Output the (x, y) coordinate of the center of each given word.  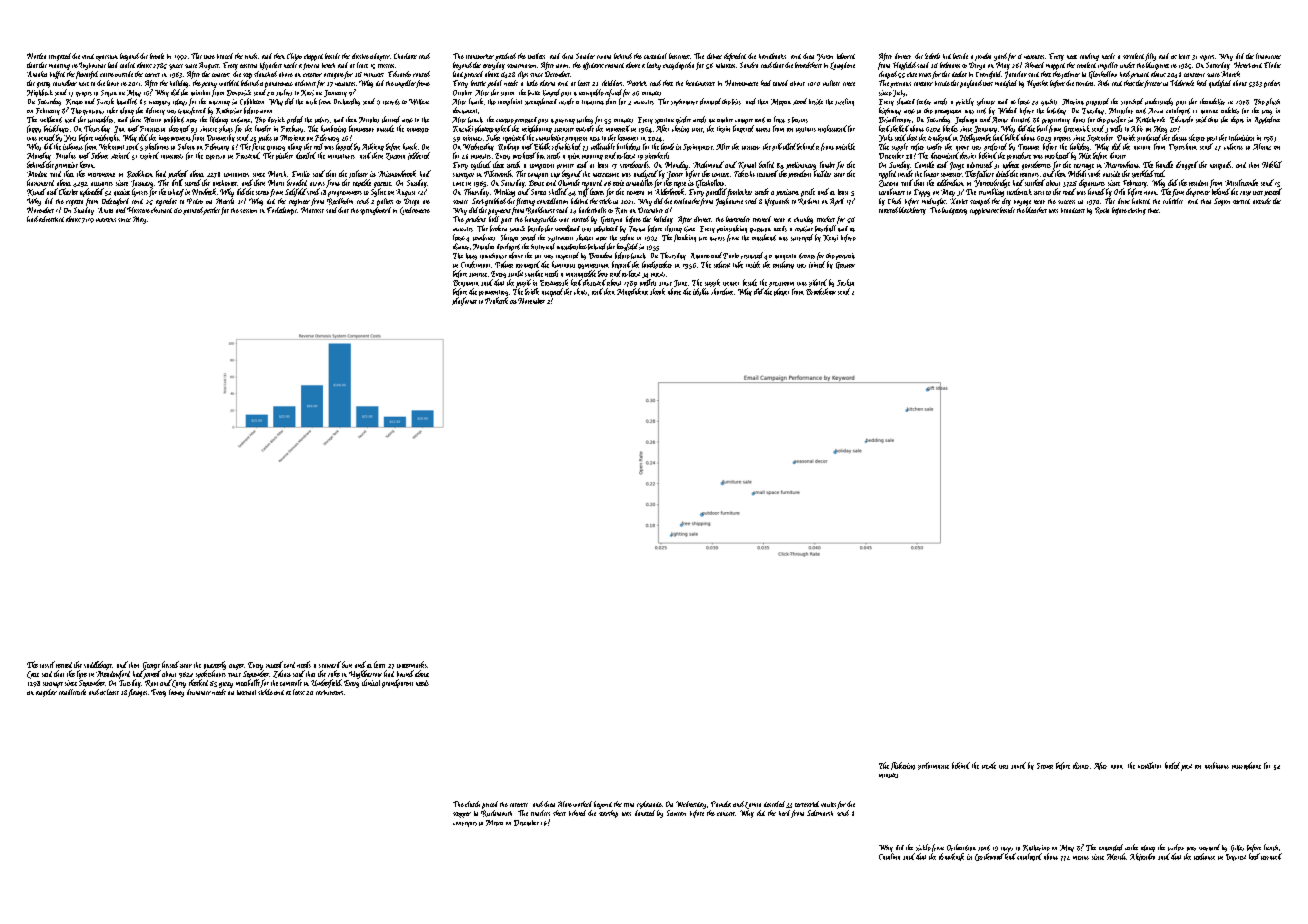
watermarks (412, 664)
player (781, 292)
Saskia (845, 282)
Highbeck (40, 93)
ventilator (1149, 765)
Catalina (889, 856)
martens (106, 220)
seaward (330, 664)
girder (683, 120)
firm (1178, 193)
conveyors (465, 824)
